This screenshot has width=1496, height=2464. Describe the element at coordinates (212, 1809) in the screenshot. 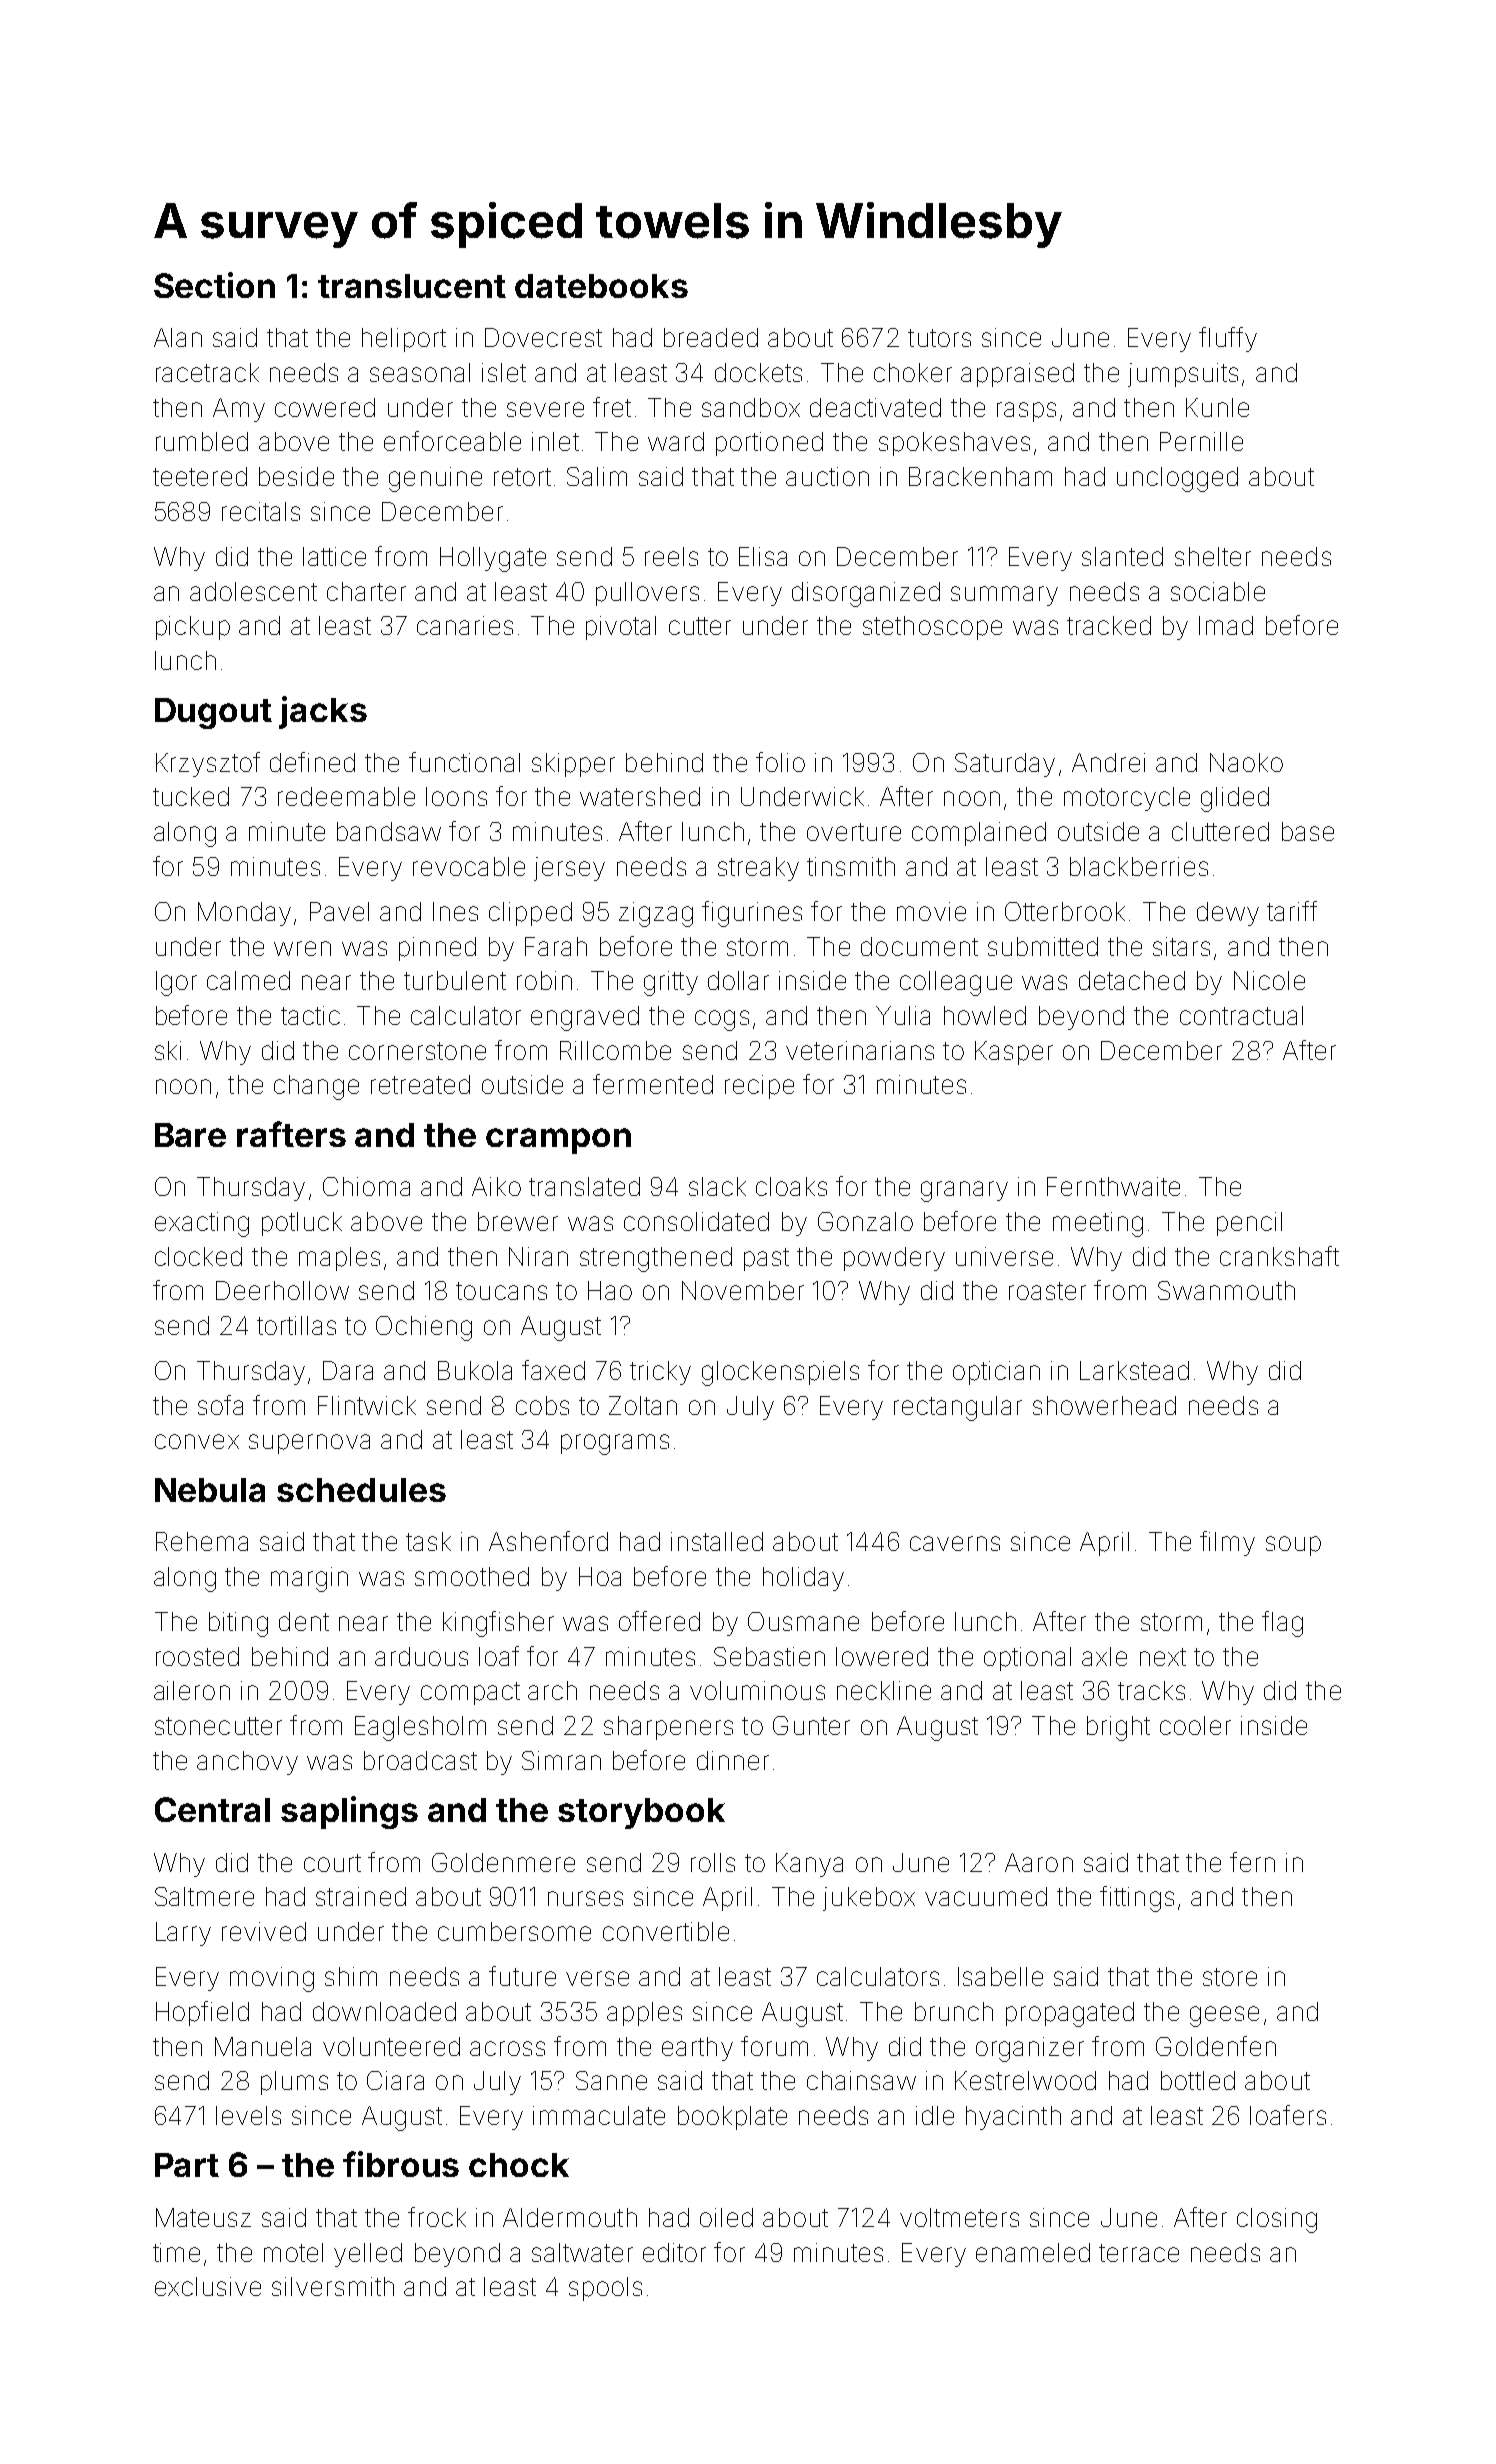

I see `Central` at that location.
